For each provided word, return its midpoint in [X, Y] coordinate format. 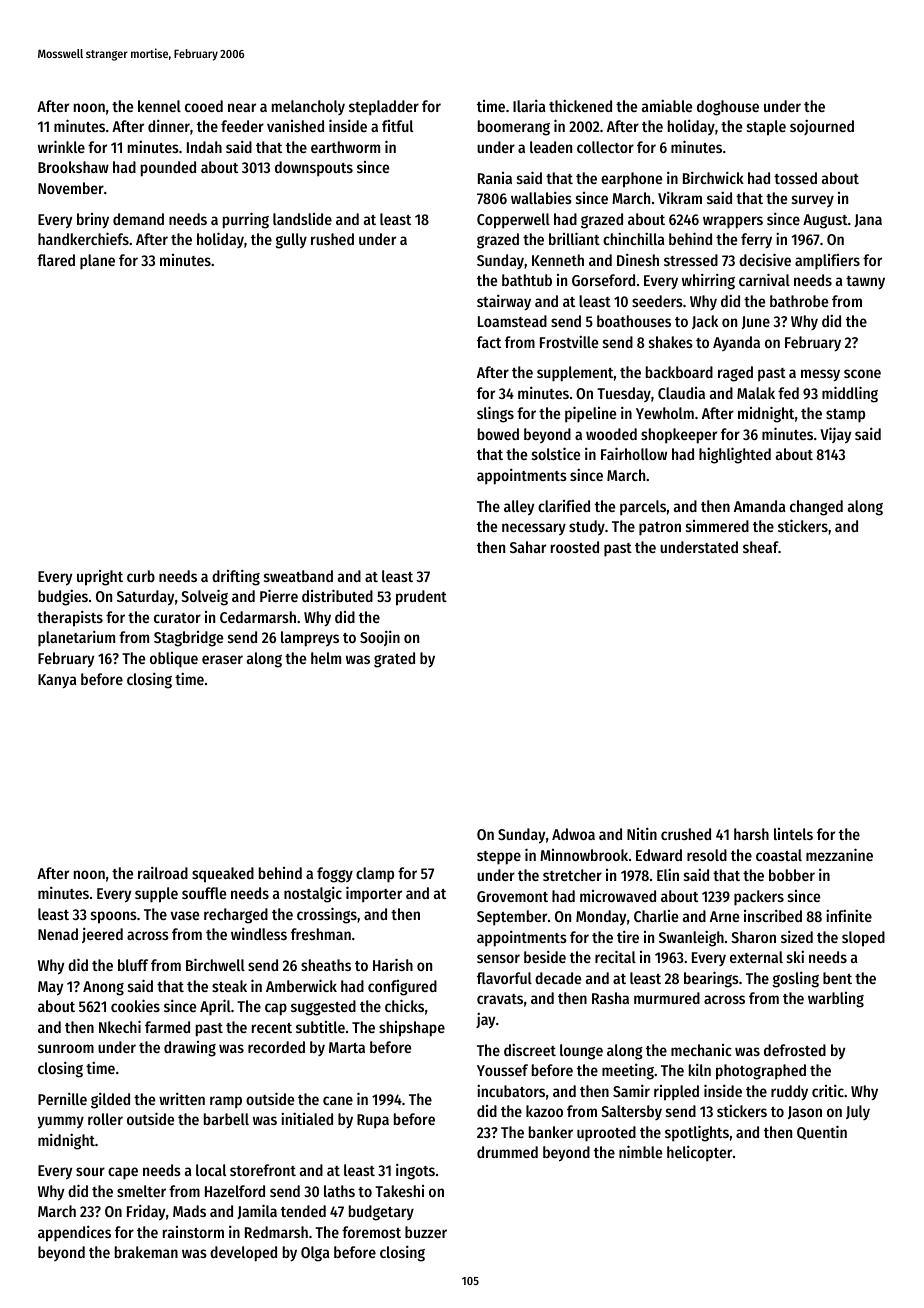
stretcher [572, 875]
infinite [849, 915]
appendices [74, 1233]
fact [489, 342]
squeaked [223, 875]
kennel [159, 106]
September [512, 917]
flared [56, 260]
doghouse [728, 108]
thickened [580, 105]
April [215, 1007]
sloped [863, 939]
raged [735, 374]
